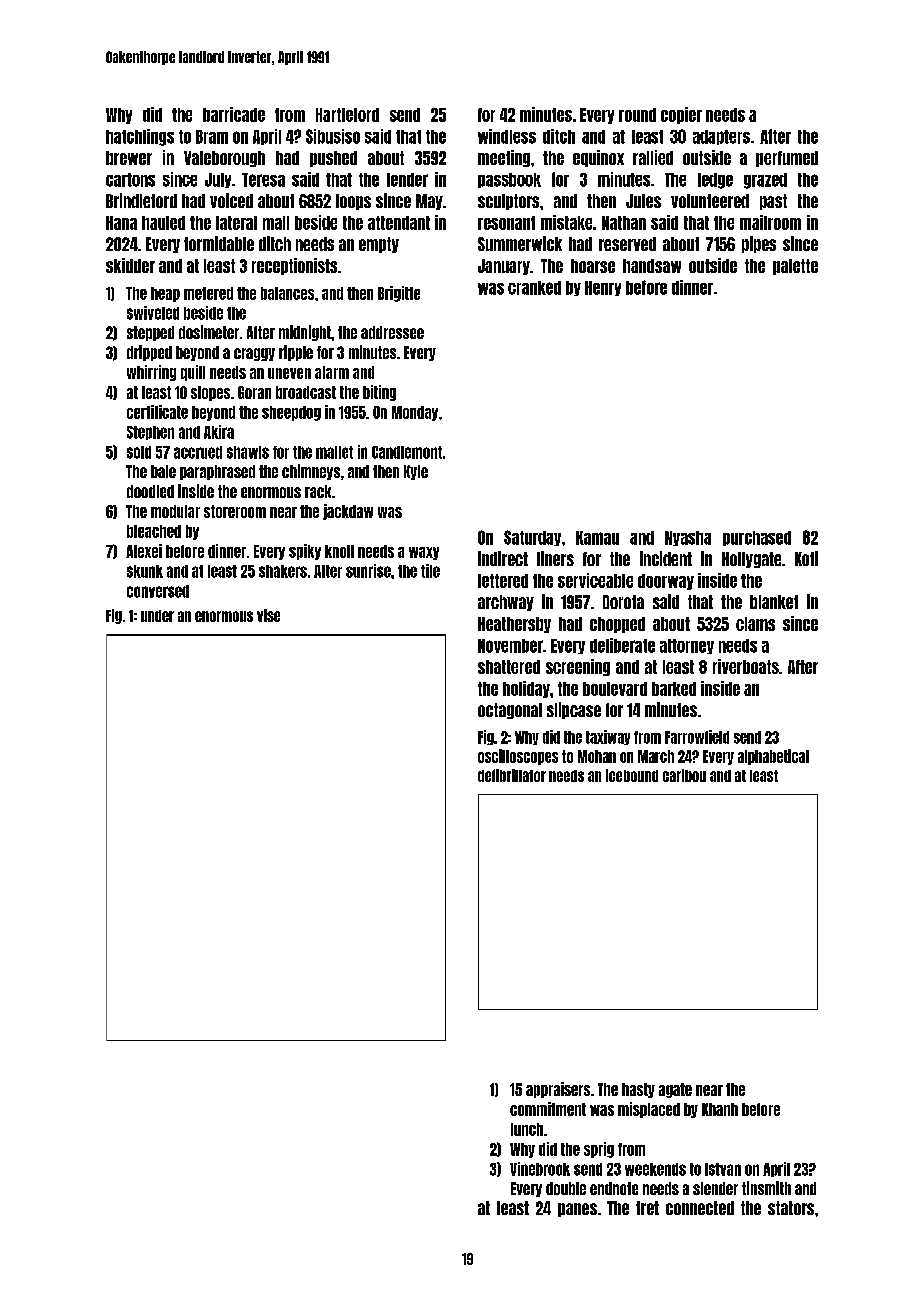 The height and width of the screenshot is (1314, 924). What do you see at coordinates (681, 115) in the screenshot?
I see `copier` at bounding box center [681, 115].
